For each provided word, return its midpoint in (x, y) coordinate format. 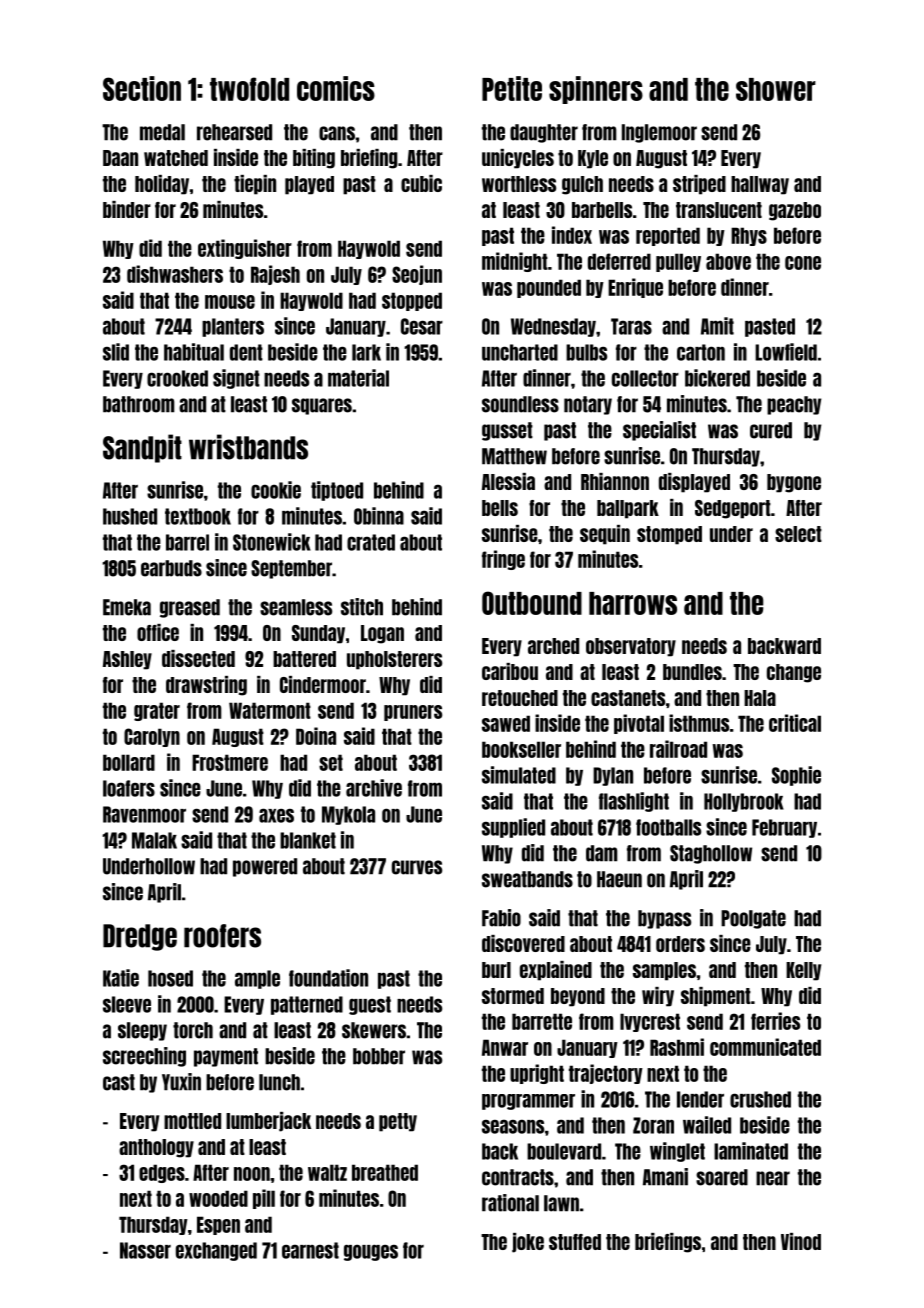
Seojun (417, 275)
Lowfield (786, 352)
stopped (412, 301)
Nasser (145, 1250)
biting (314, 159)
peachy (794, 405)
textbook (198, 516)
